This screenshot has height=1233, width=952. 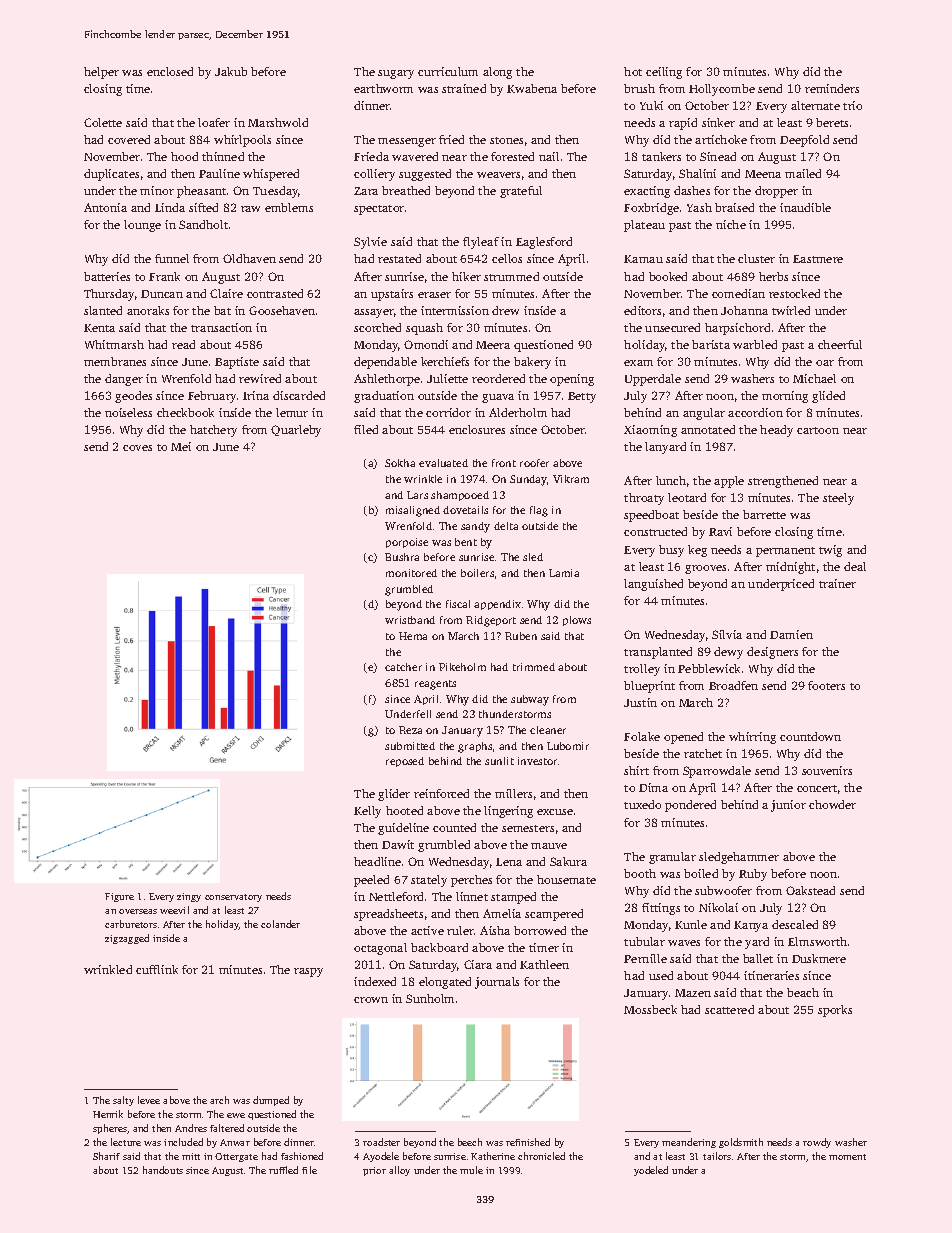 I want to click on minor, so click(x=157, y=190).
